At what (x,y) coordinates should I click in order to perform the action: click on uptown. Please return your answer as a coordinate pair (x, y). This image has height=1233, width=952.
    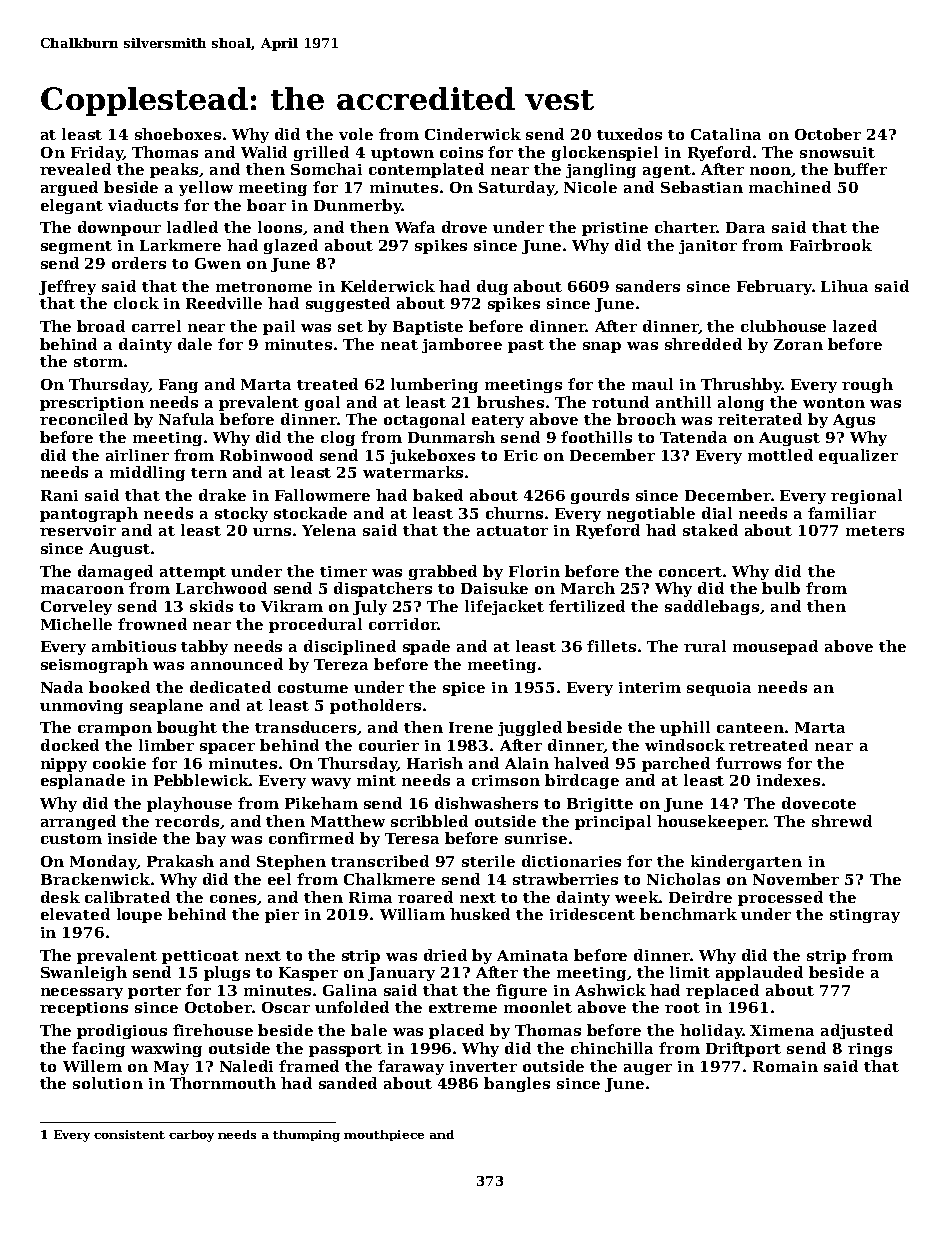
    Looking at the image, I should click on (402, 154).
